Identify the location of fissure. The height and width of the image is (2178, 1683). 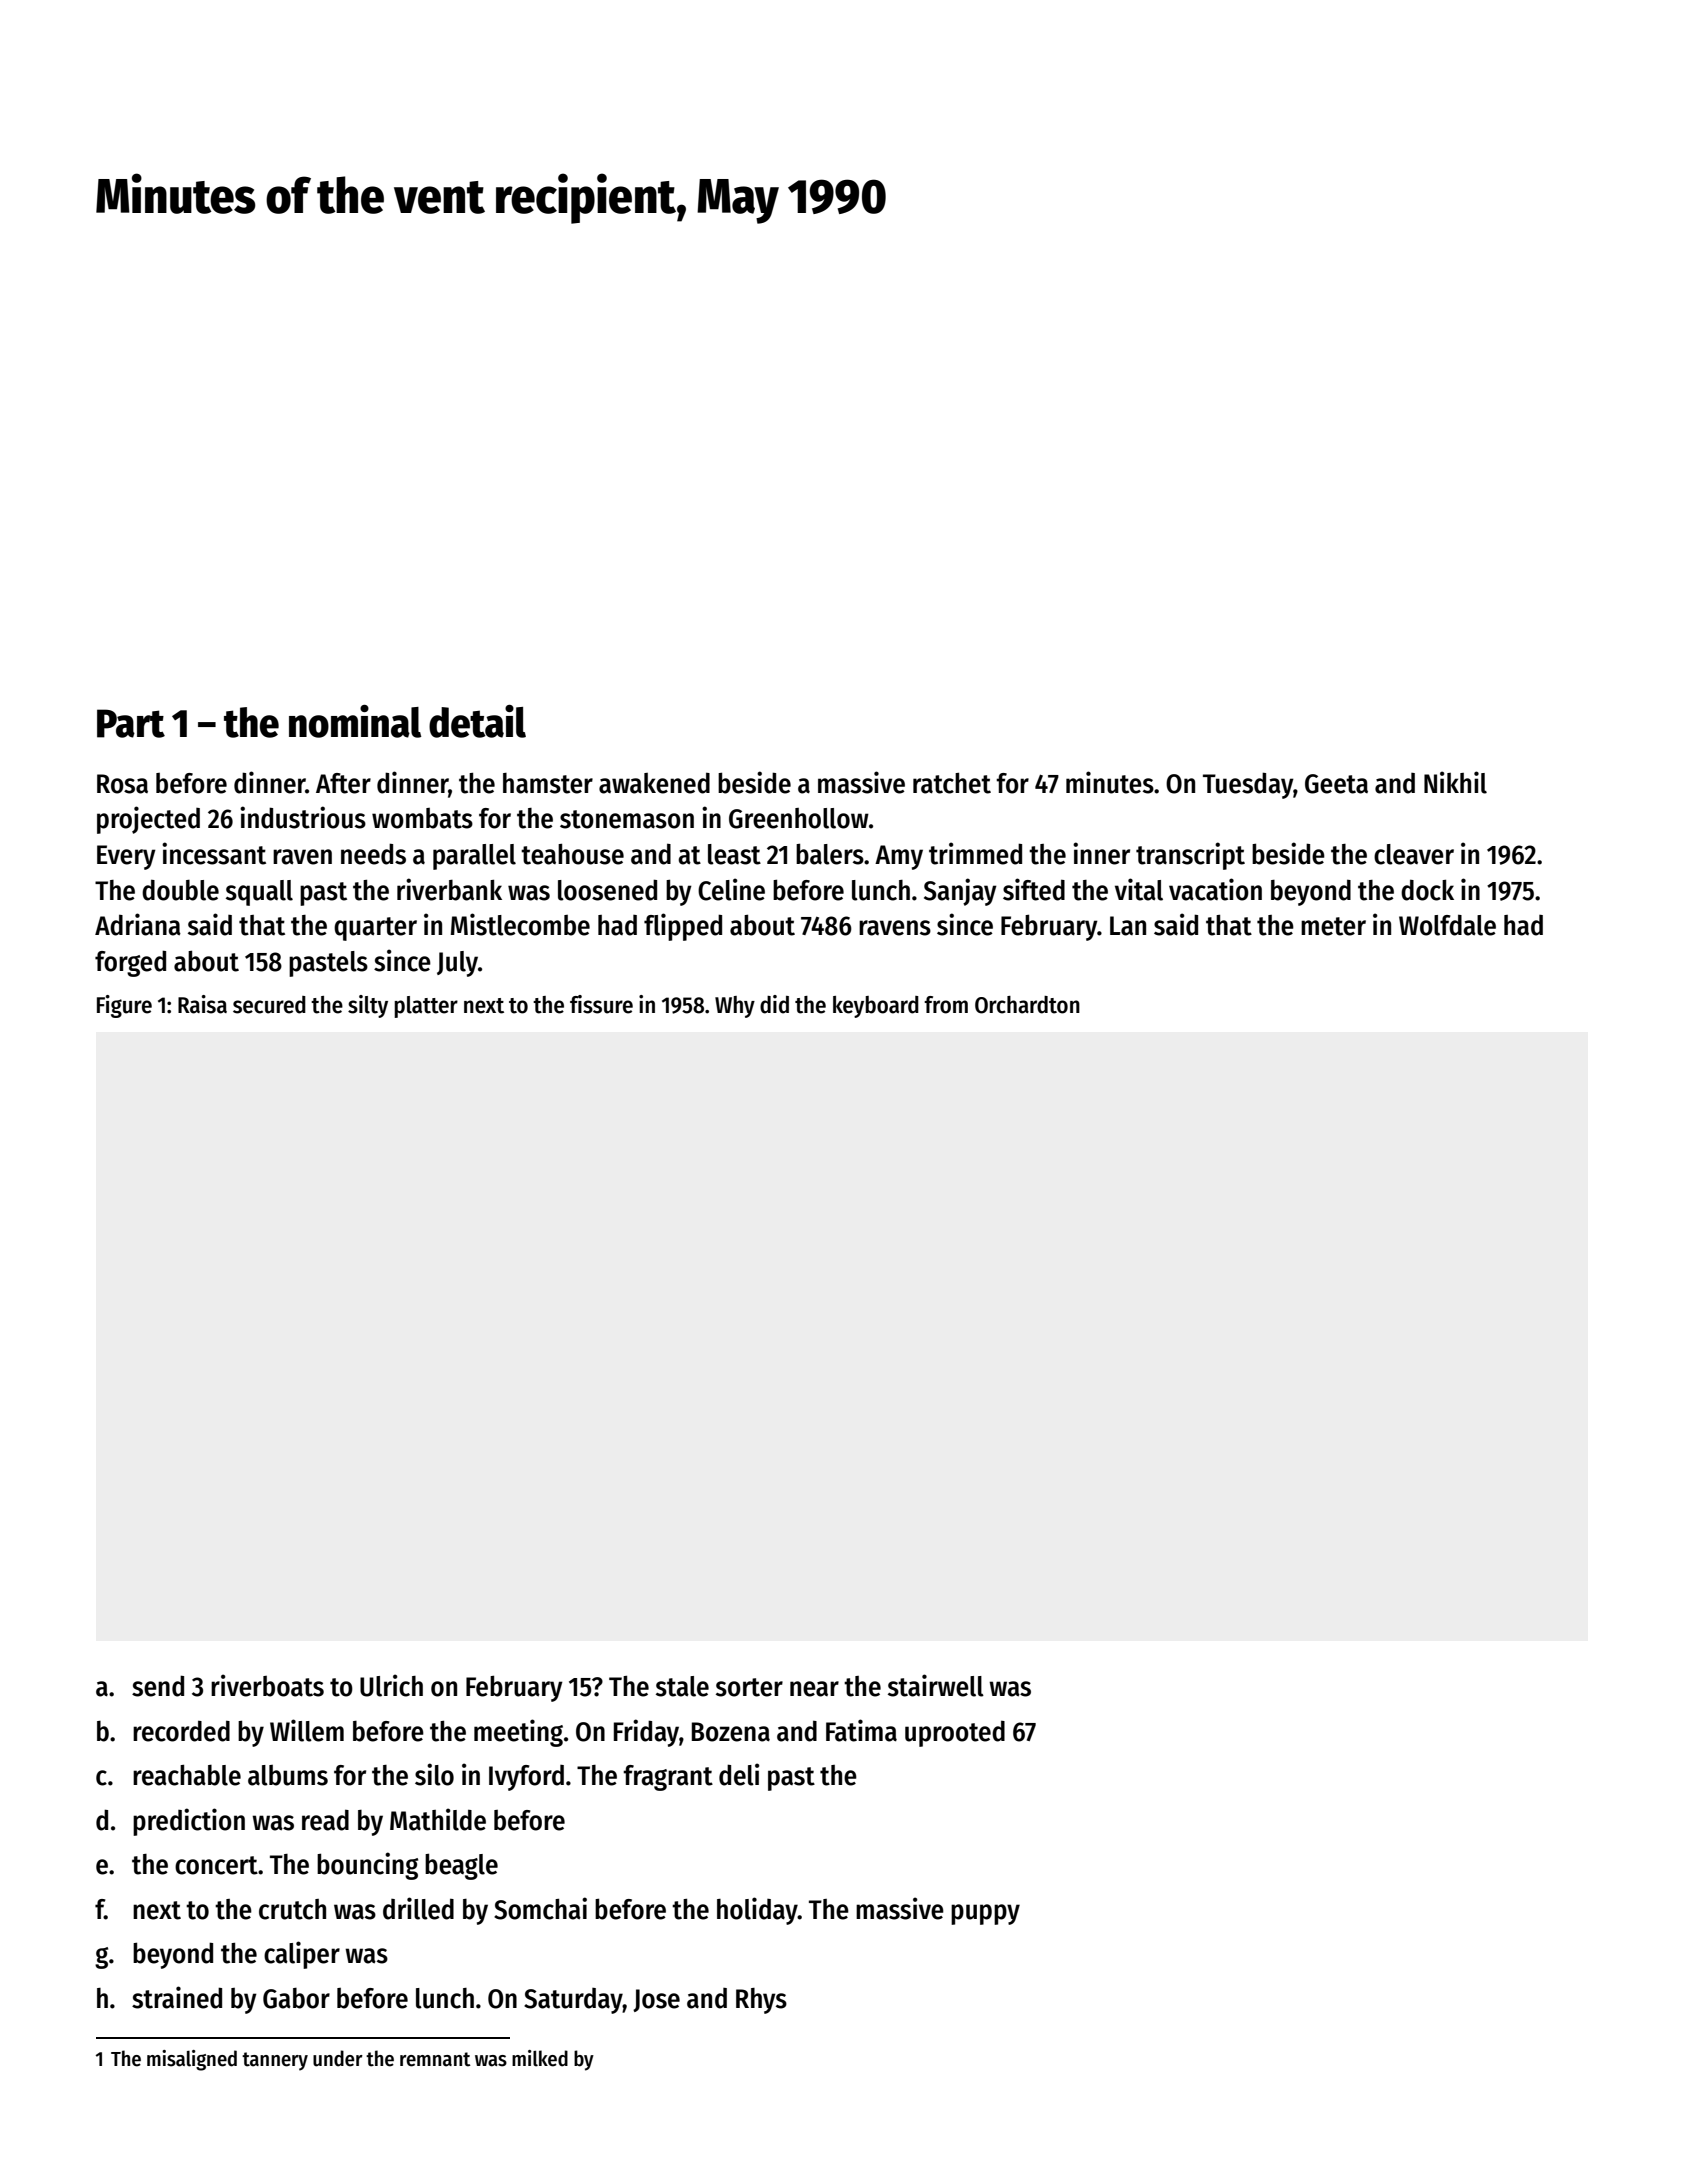
(601, 1004).
